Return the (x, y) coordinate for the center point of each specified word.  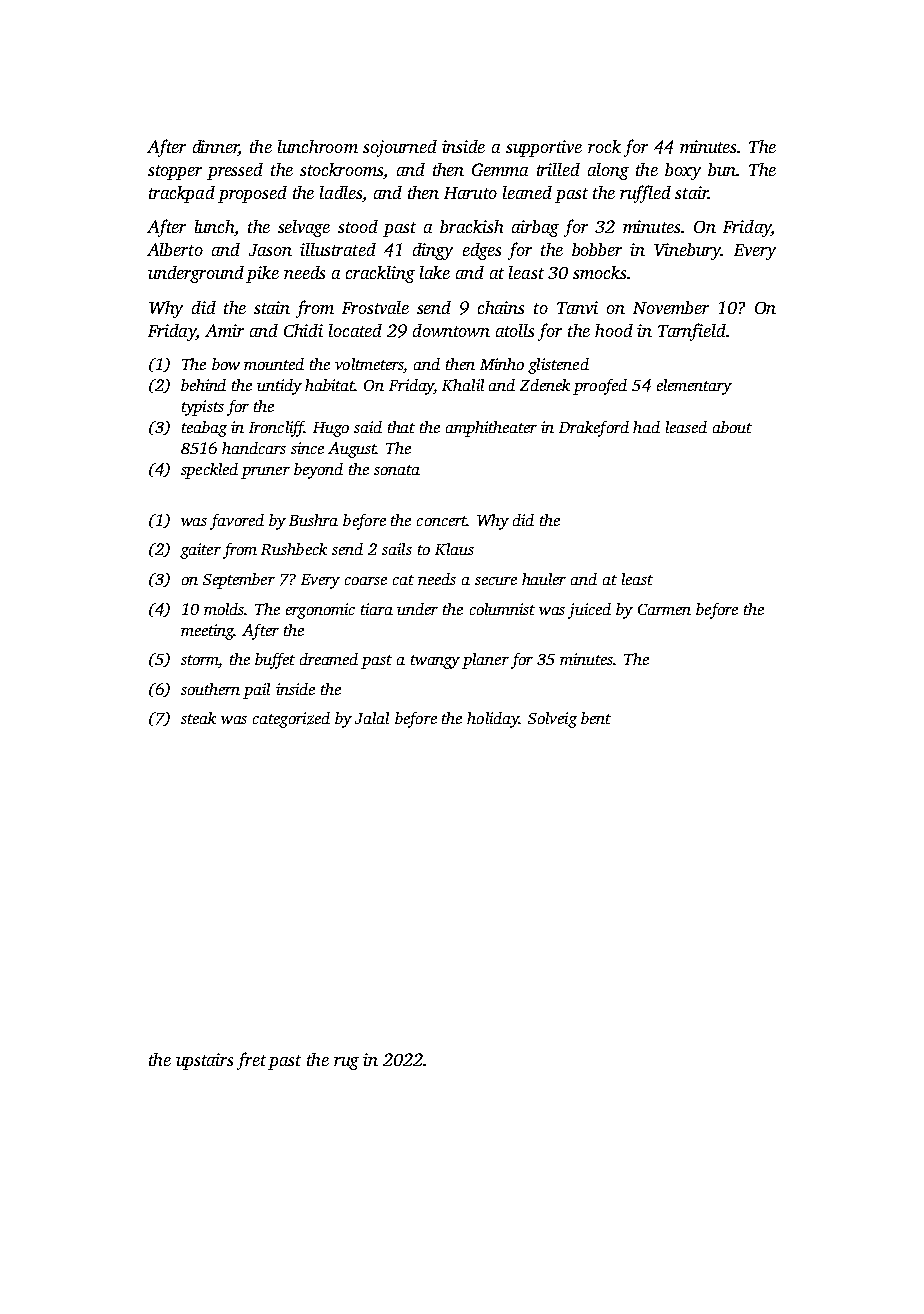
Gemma (500, 169)
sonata (397, 470)
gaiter (200, 551)
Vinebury (687, 251)
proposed (252, 194)
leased (686, 427)
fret (251, 1061)
